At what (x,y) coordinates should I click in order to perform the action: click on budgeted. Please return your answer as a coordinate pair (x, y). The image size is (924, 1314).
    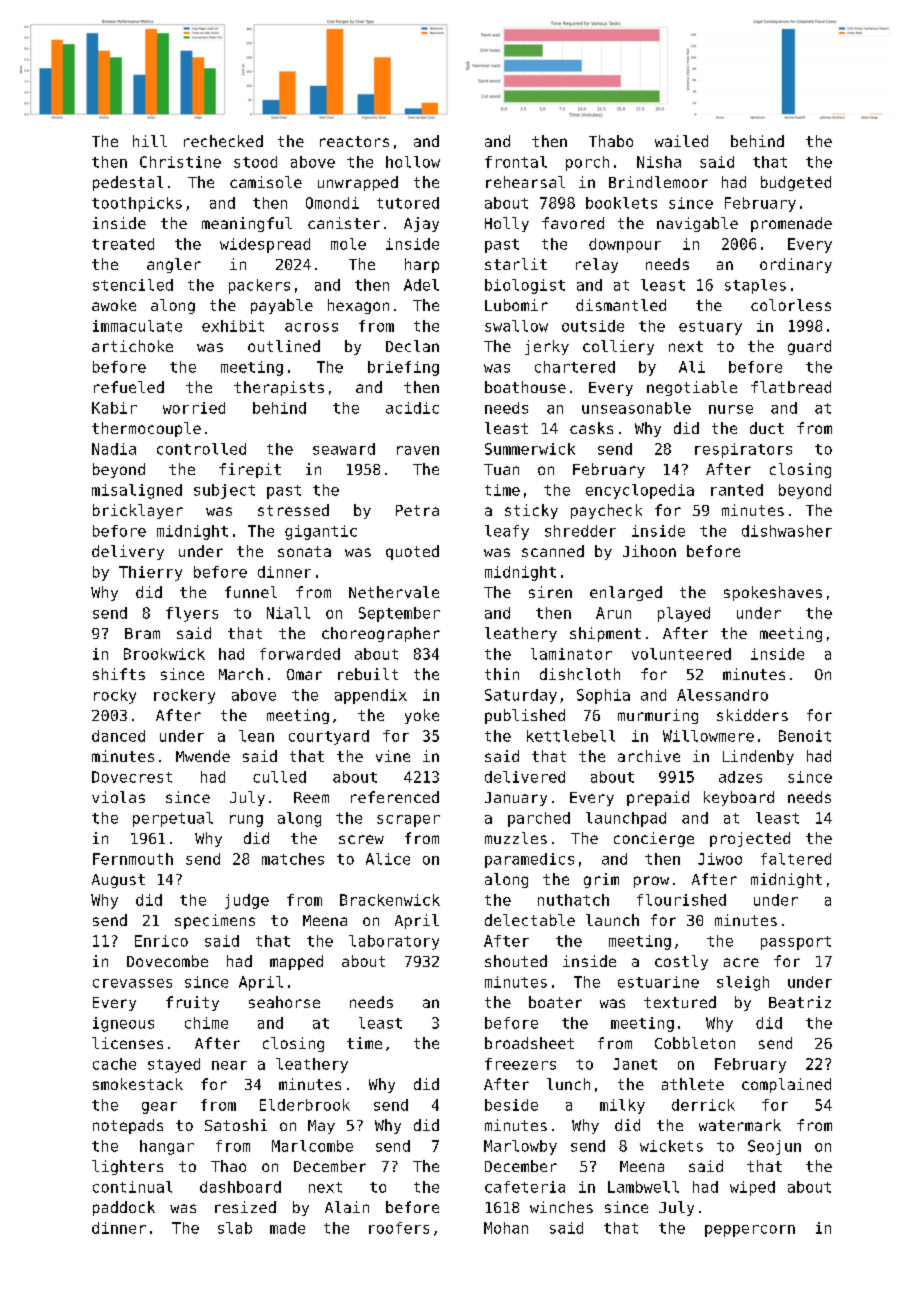
    Looking at the image, I should click on (796, 183).
